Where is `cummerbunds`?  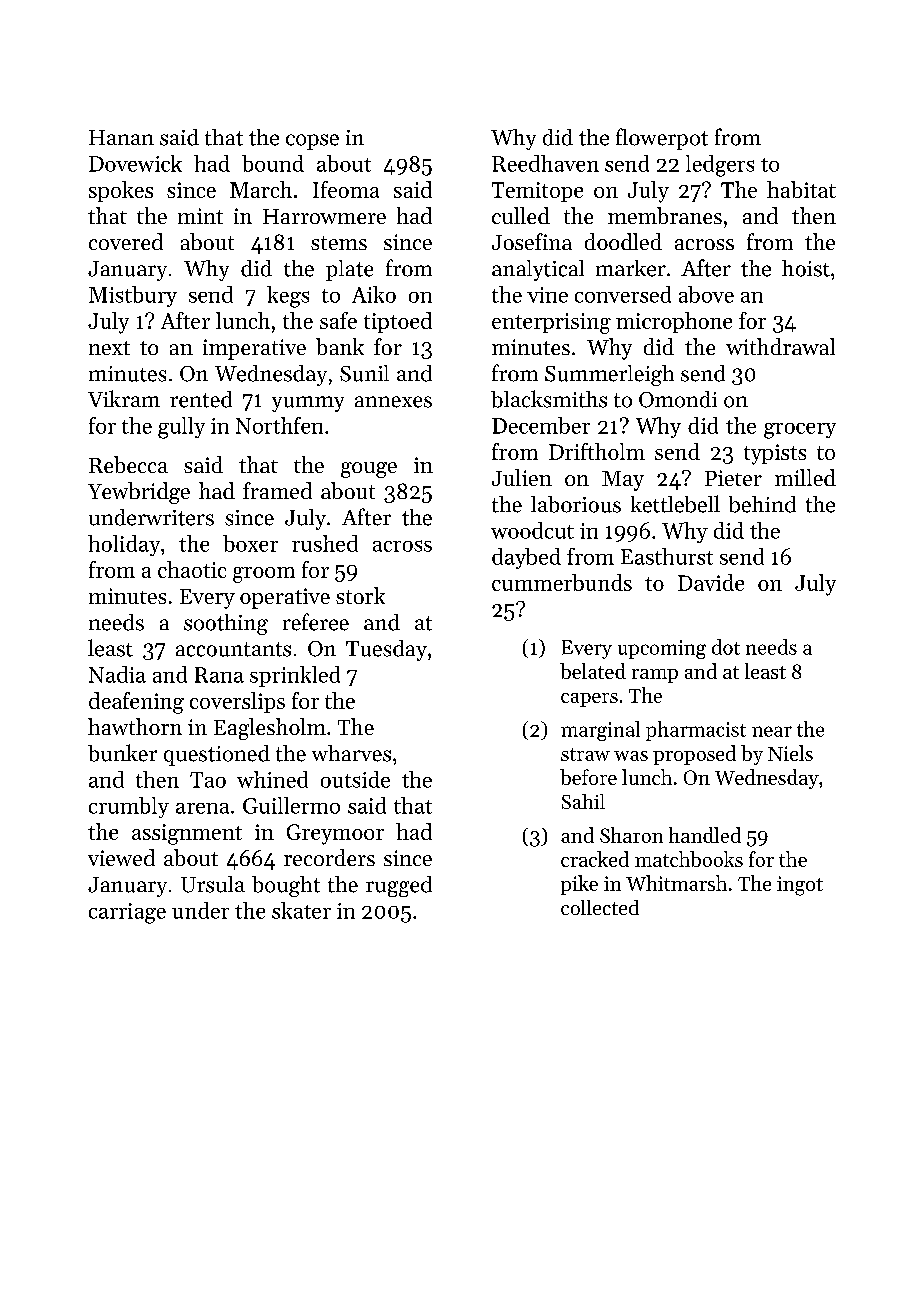
cummerbunds is located at coordinates (562, 582).
